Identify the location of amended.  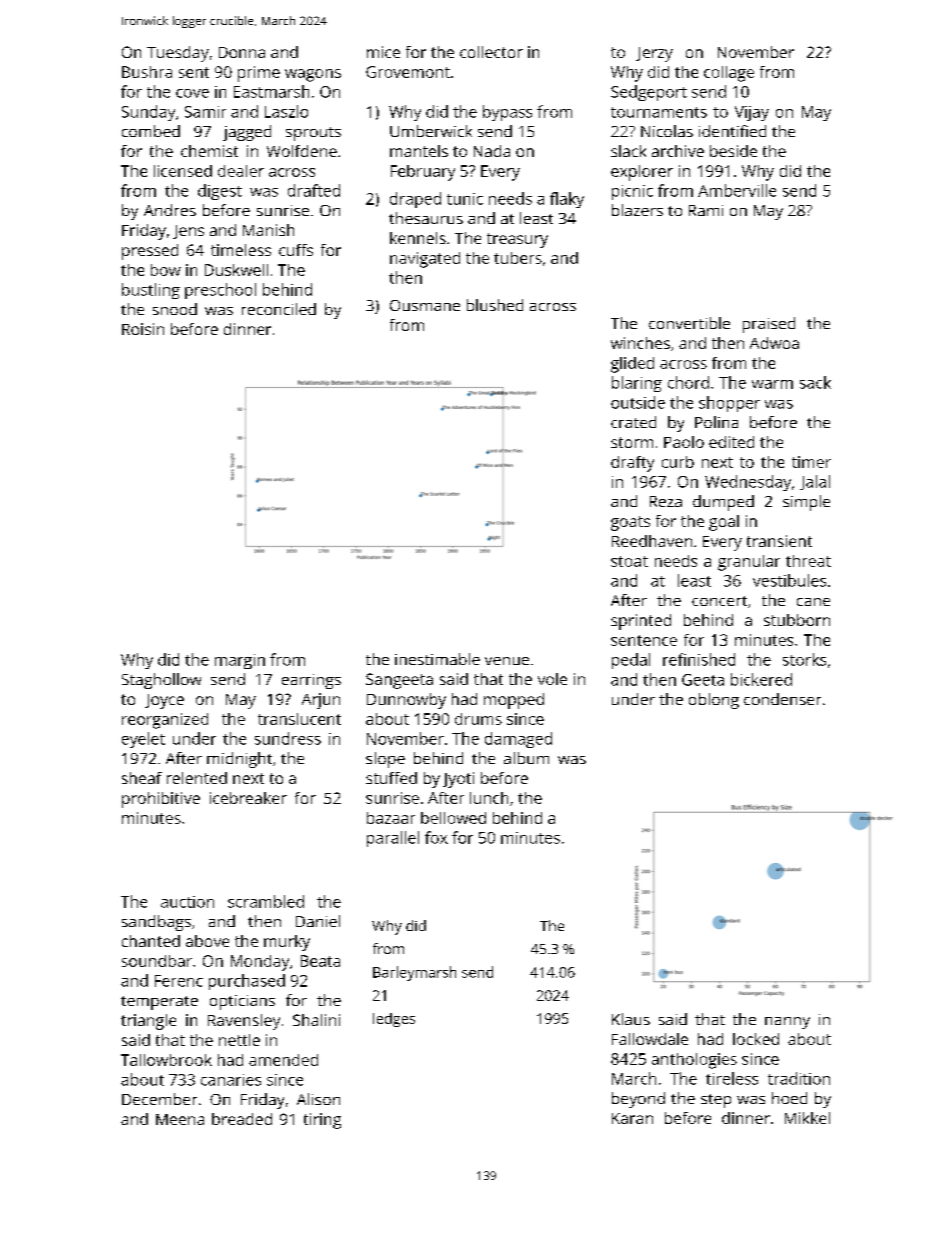
(283, 1060).
